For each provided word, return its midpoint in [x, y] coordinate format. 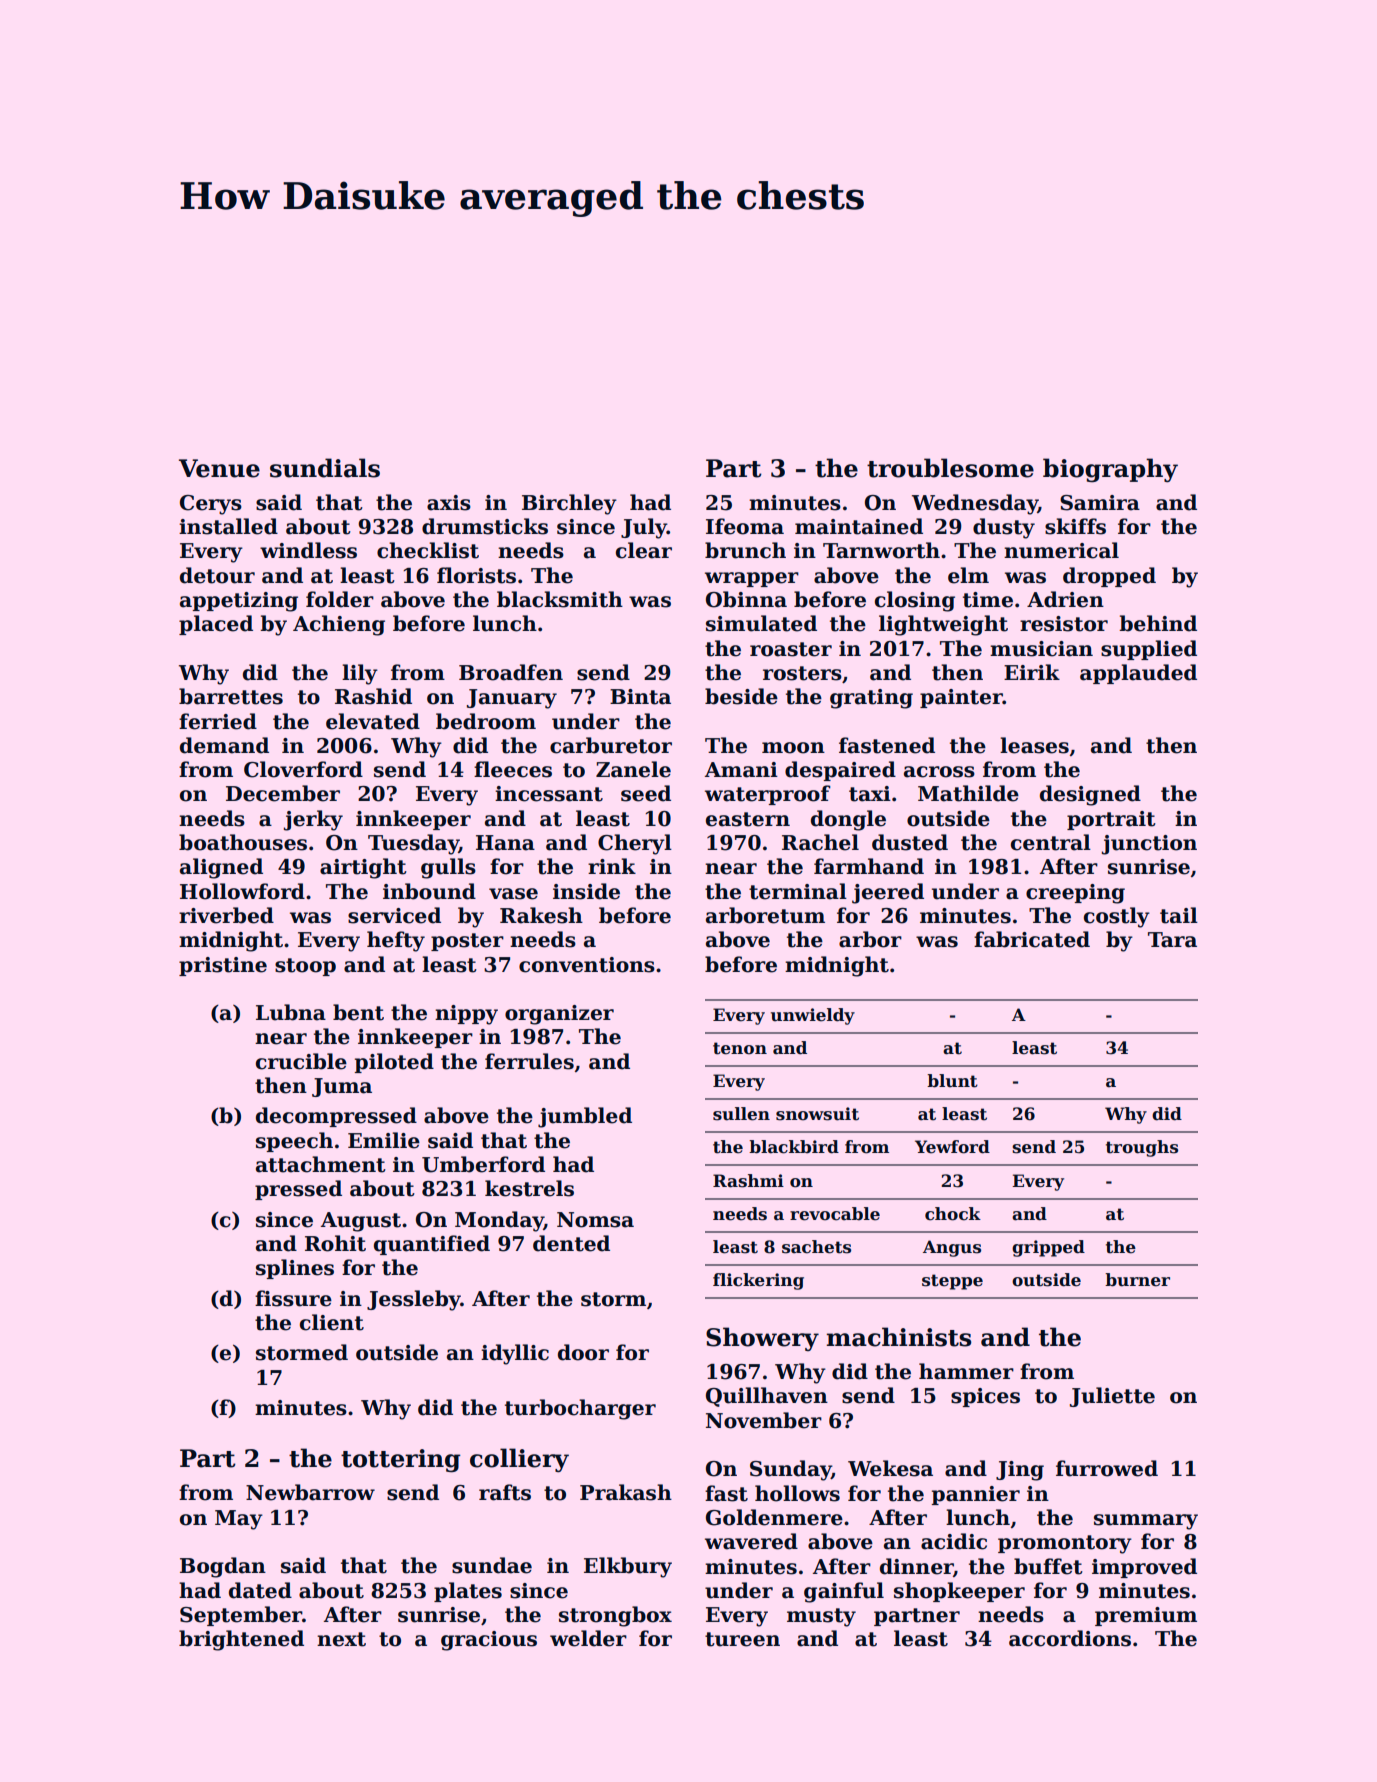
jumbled [585, 1117]
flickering [758, 1281]
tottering [401, 1461]
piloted [394, 1063]
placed [216, 625]
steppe [952, 1282]
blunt [952, 1081]
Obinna [746, 599]
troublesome [950, 468]
